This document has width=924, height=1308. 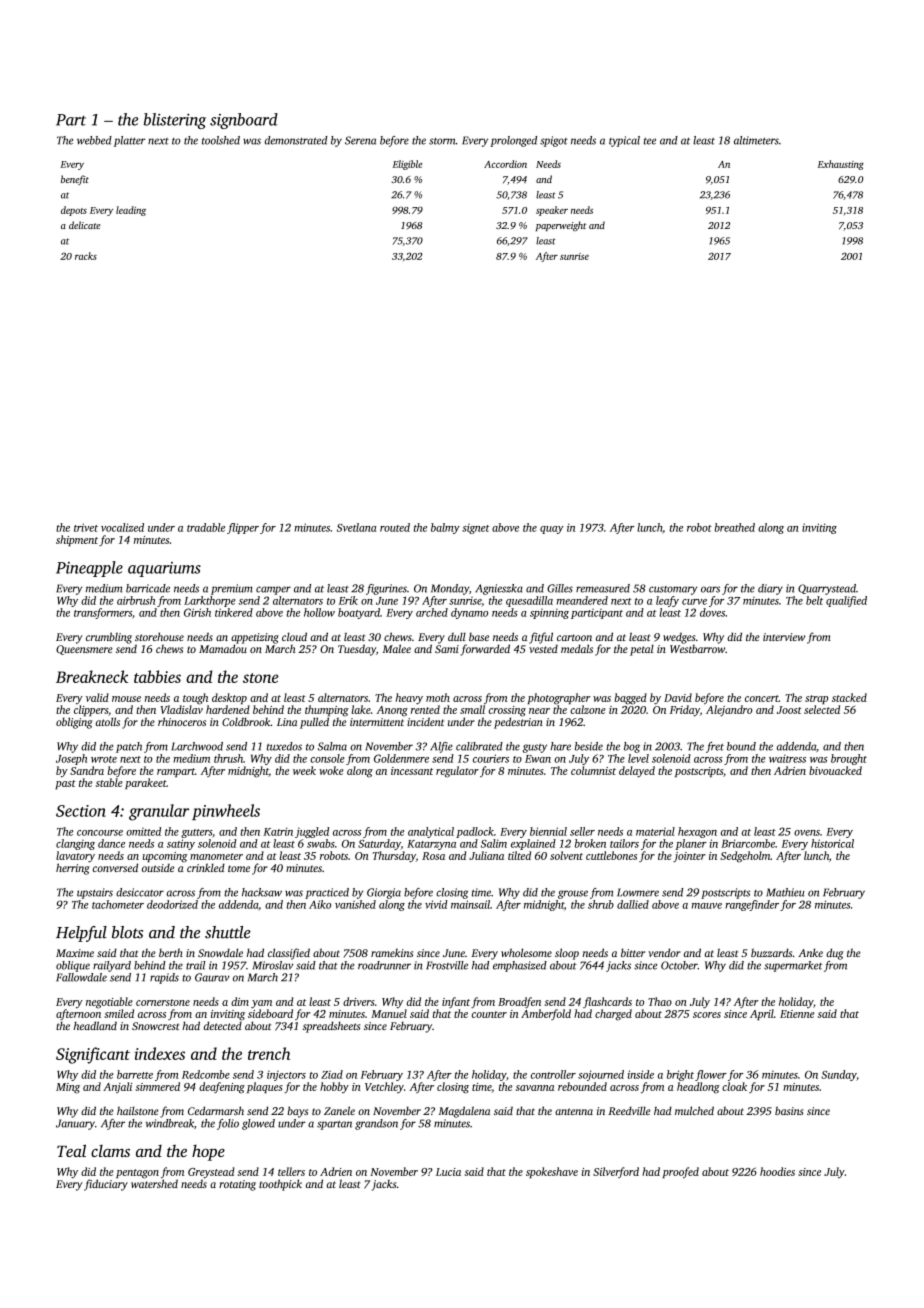 What do you see at coordinates (448, 1172) in the document?
I see `Lucia` at bounding box center [448, 1172].
